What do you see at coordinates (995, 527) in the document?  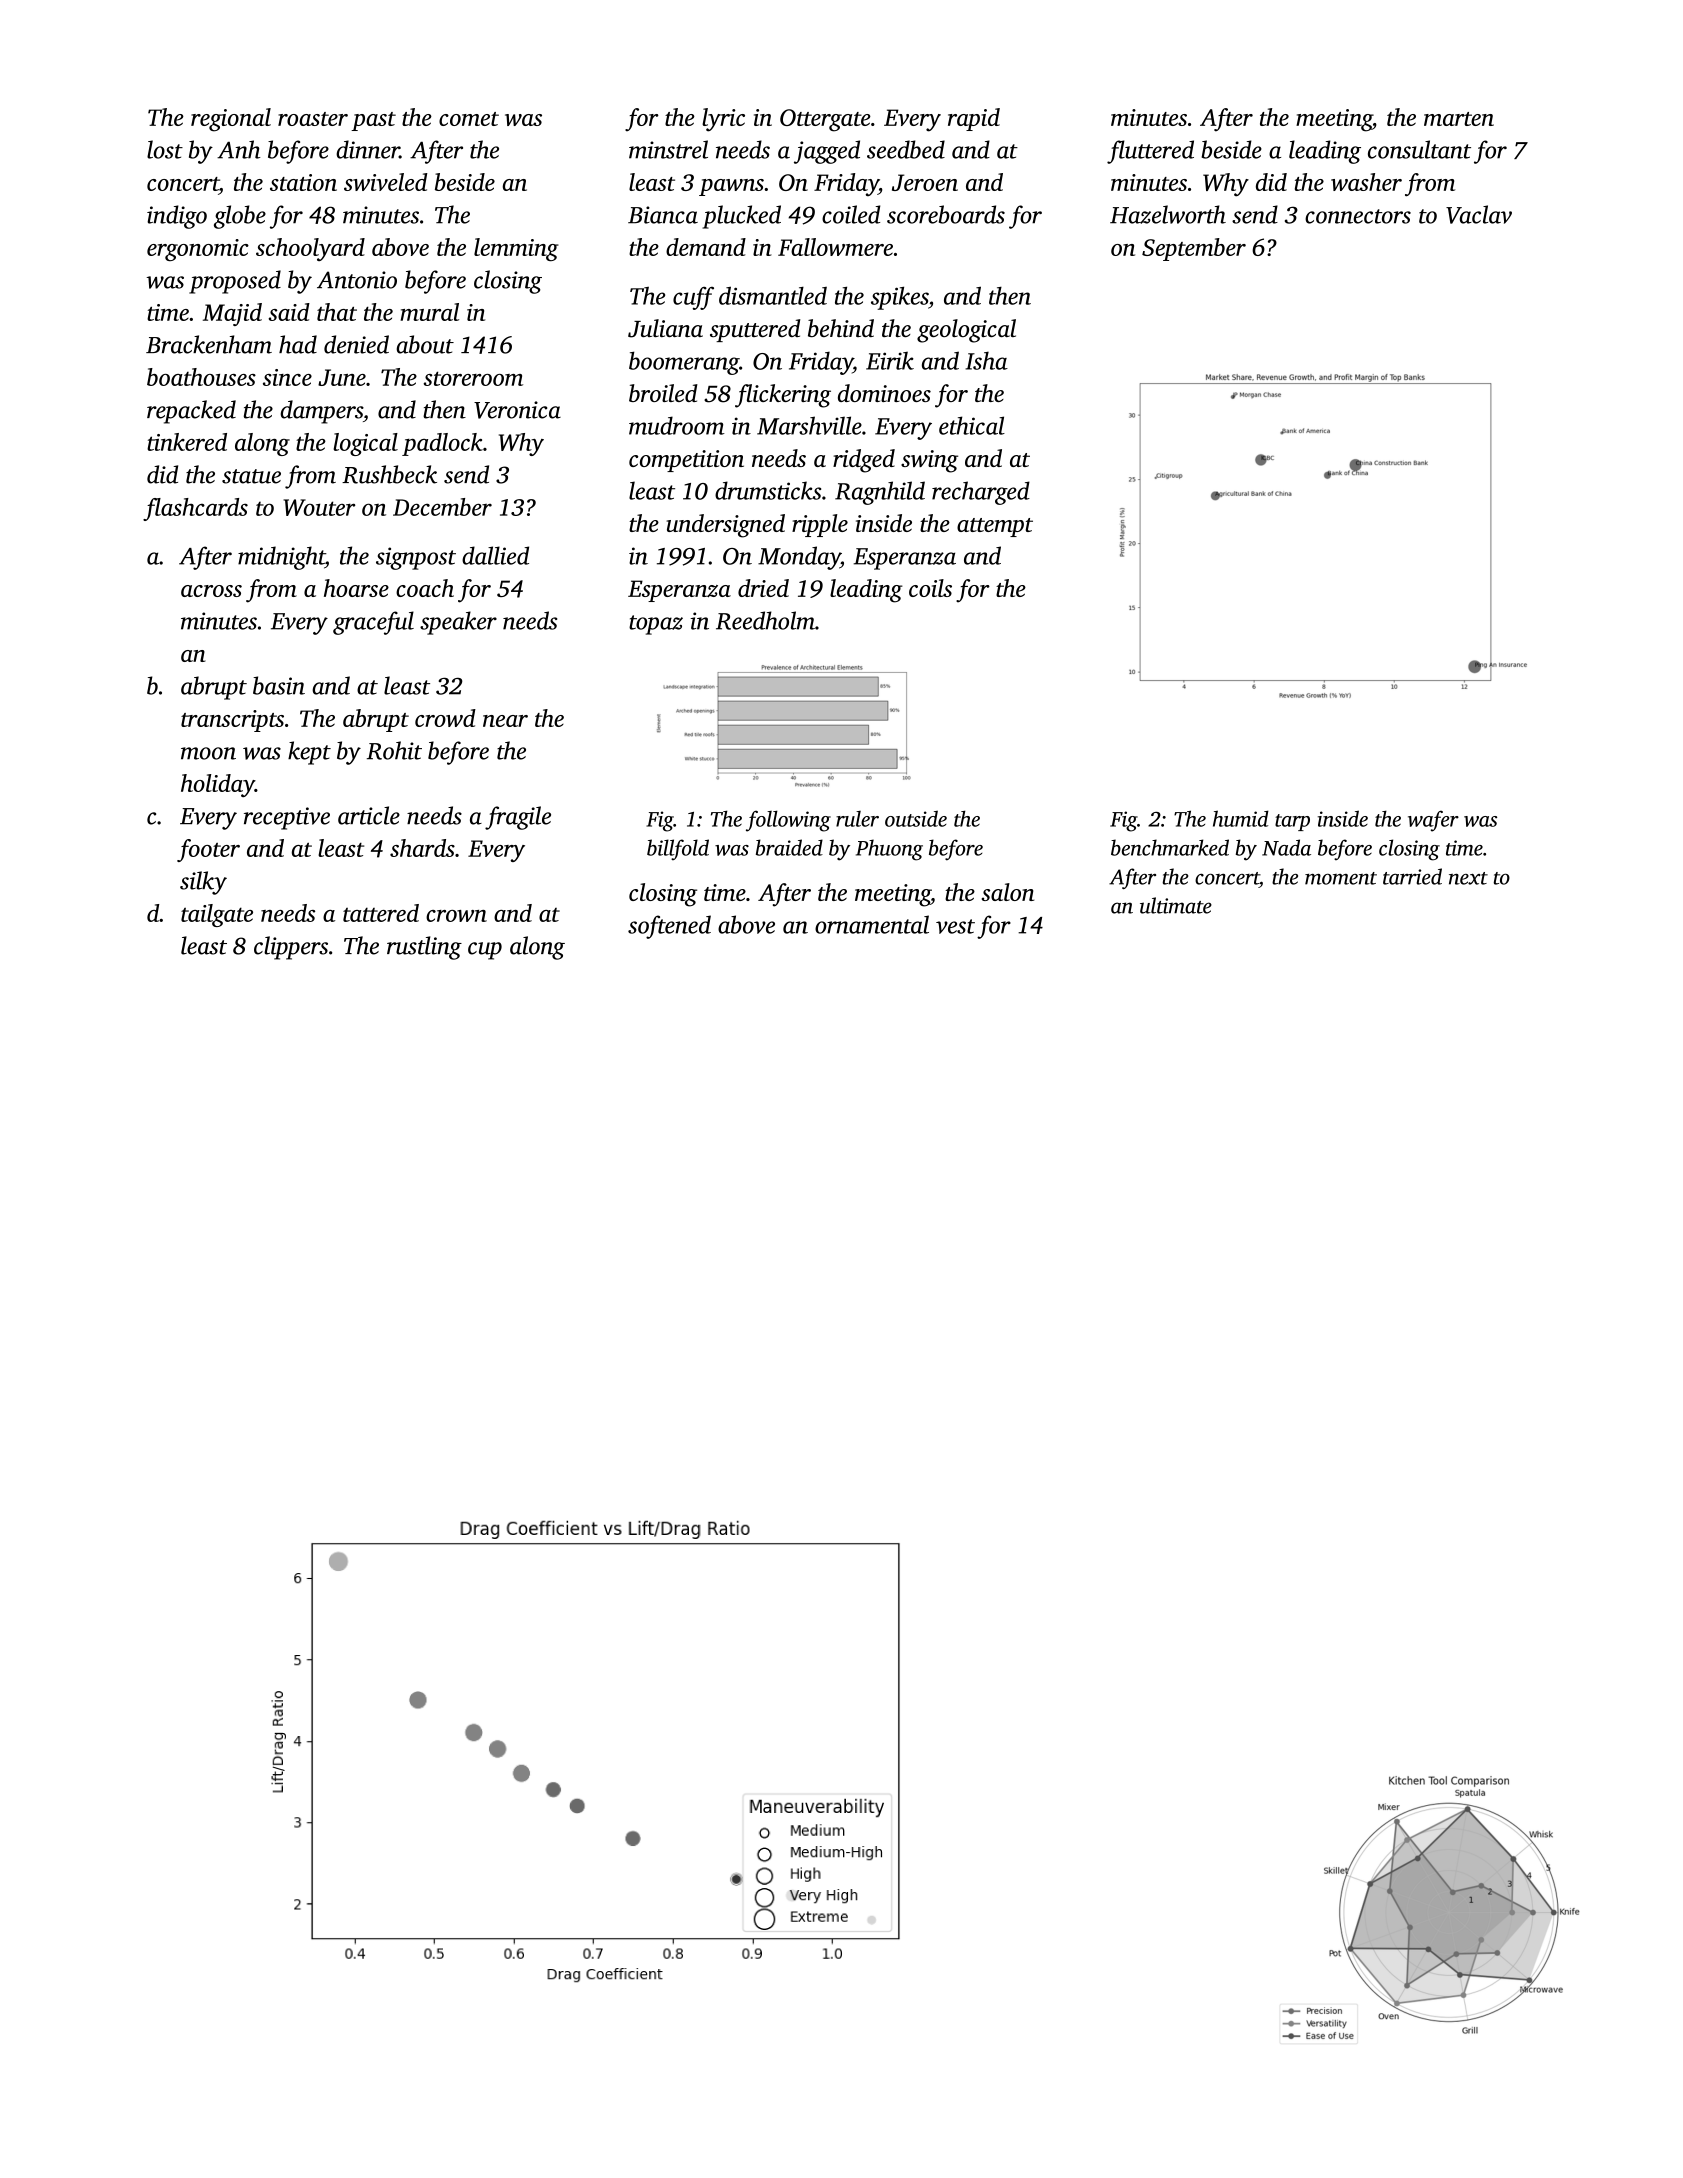 I see `attempt` at bounding box center [995, 527].
